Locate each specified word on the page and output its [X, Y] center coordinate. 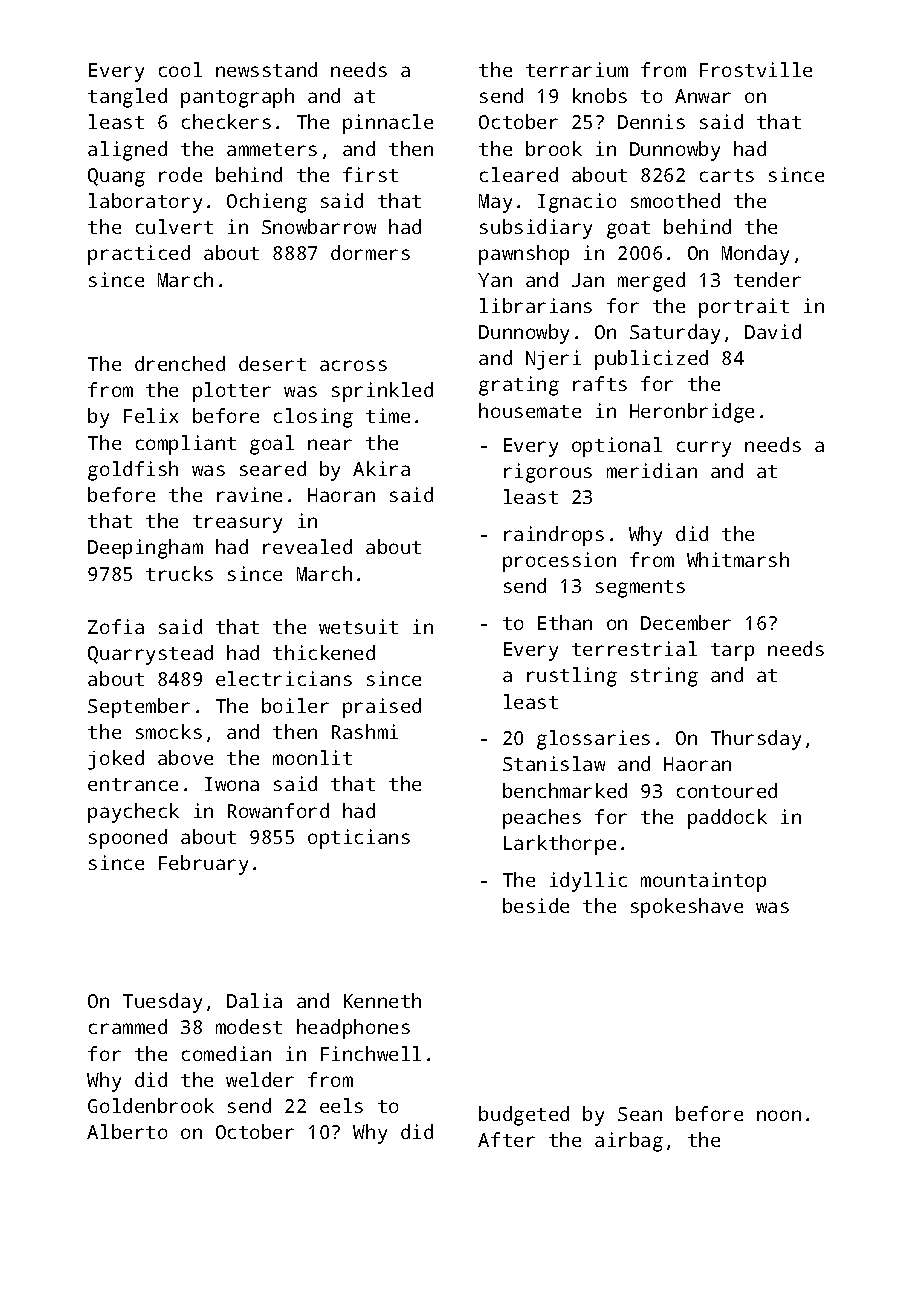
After [506, 1139]
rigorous [548, 473]
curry [704, 449]
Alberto [127, 1131]
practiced [139, 255]
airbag [629, 1142]
